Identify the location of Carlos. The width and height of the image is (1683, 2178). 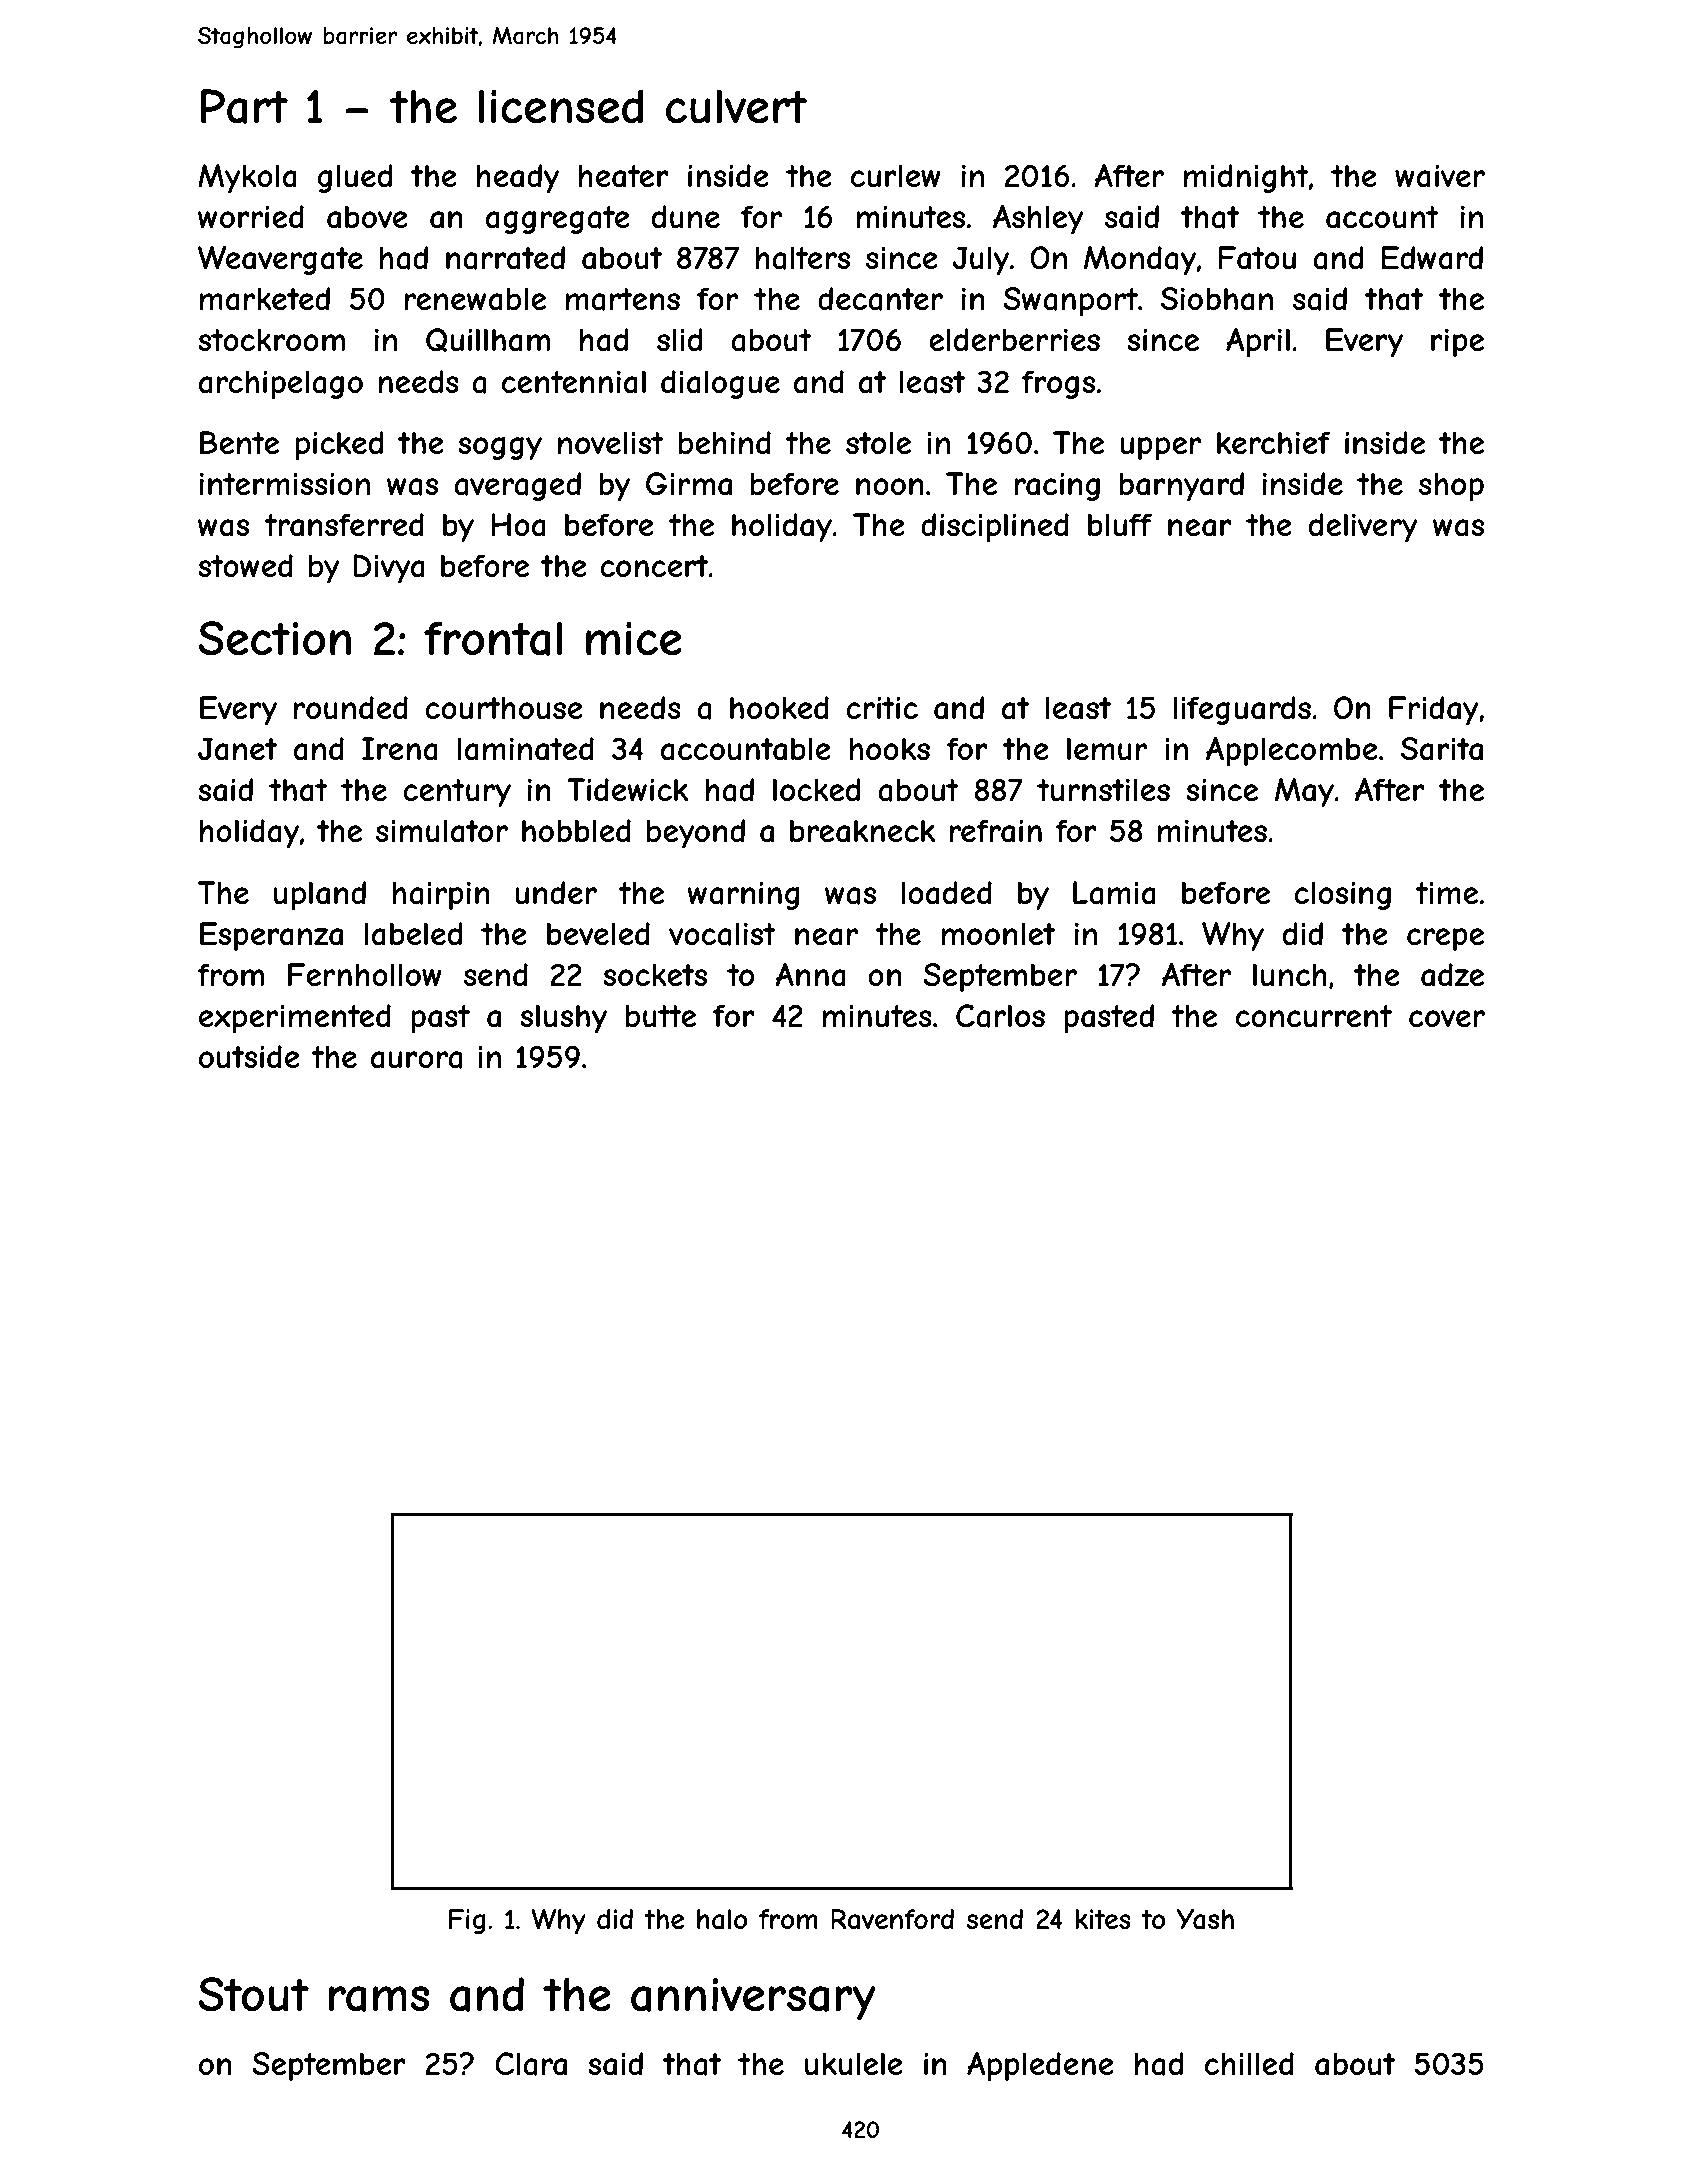
(1000, 1016).
